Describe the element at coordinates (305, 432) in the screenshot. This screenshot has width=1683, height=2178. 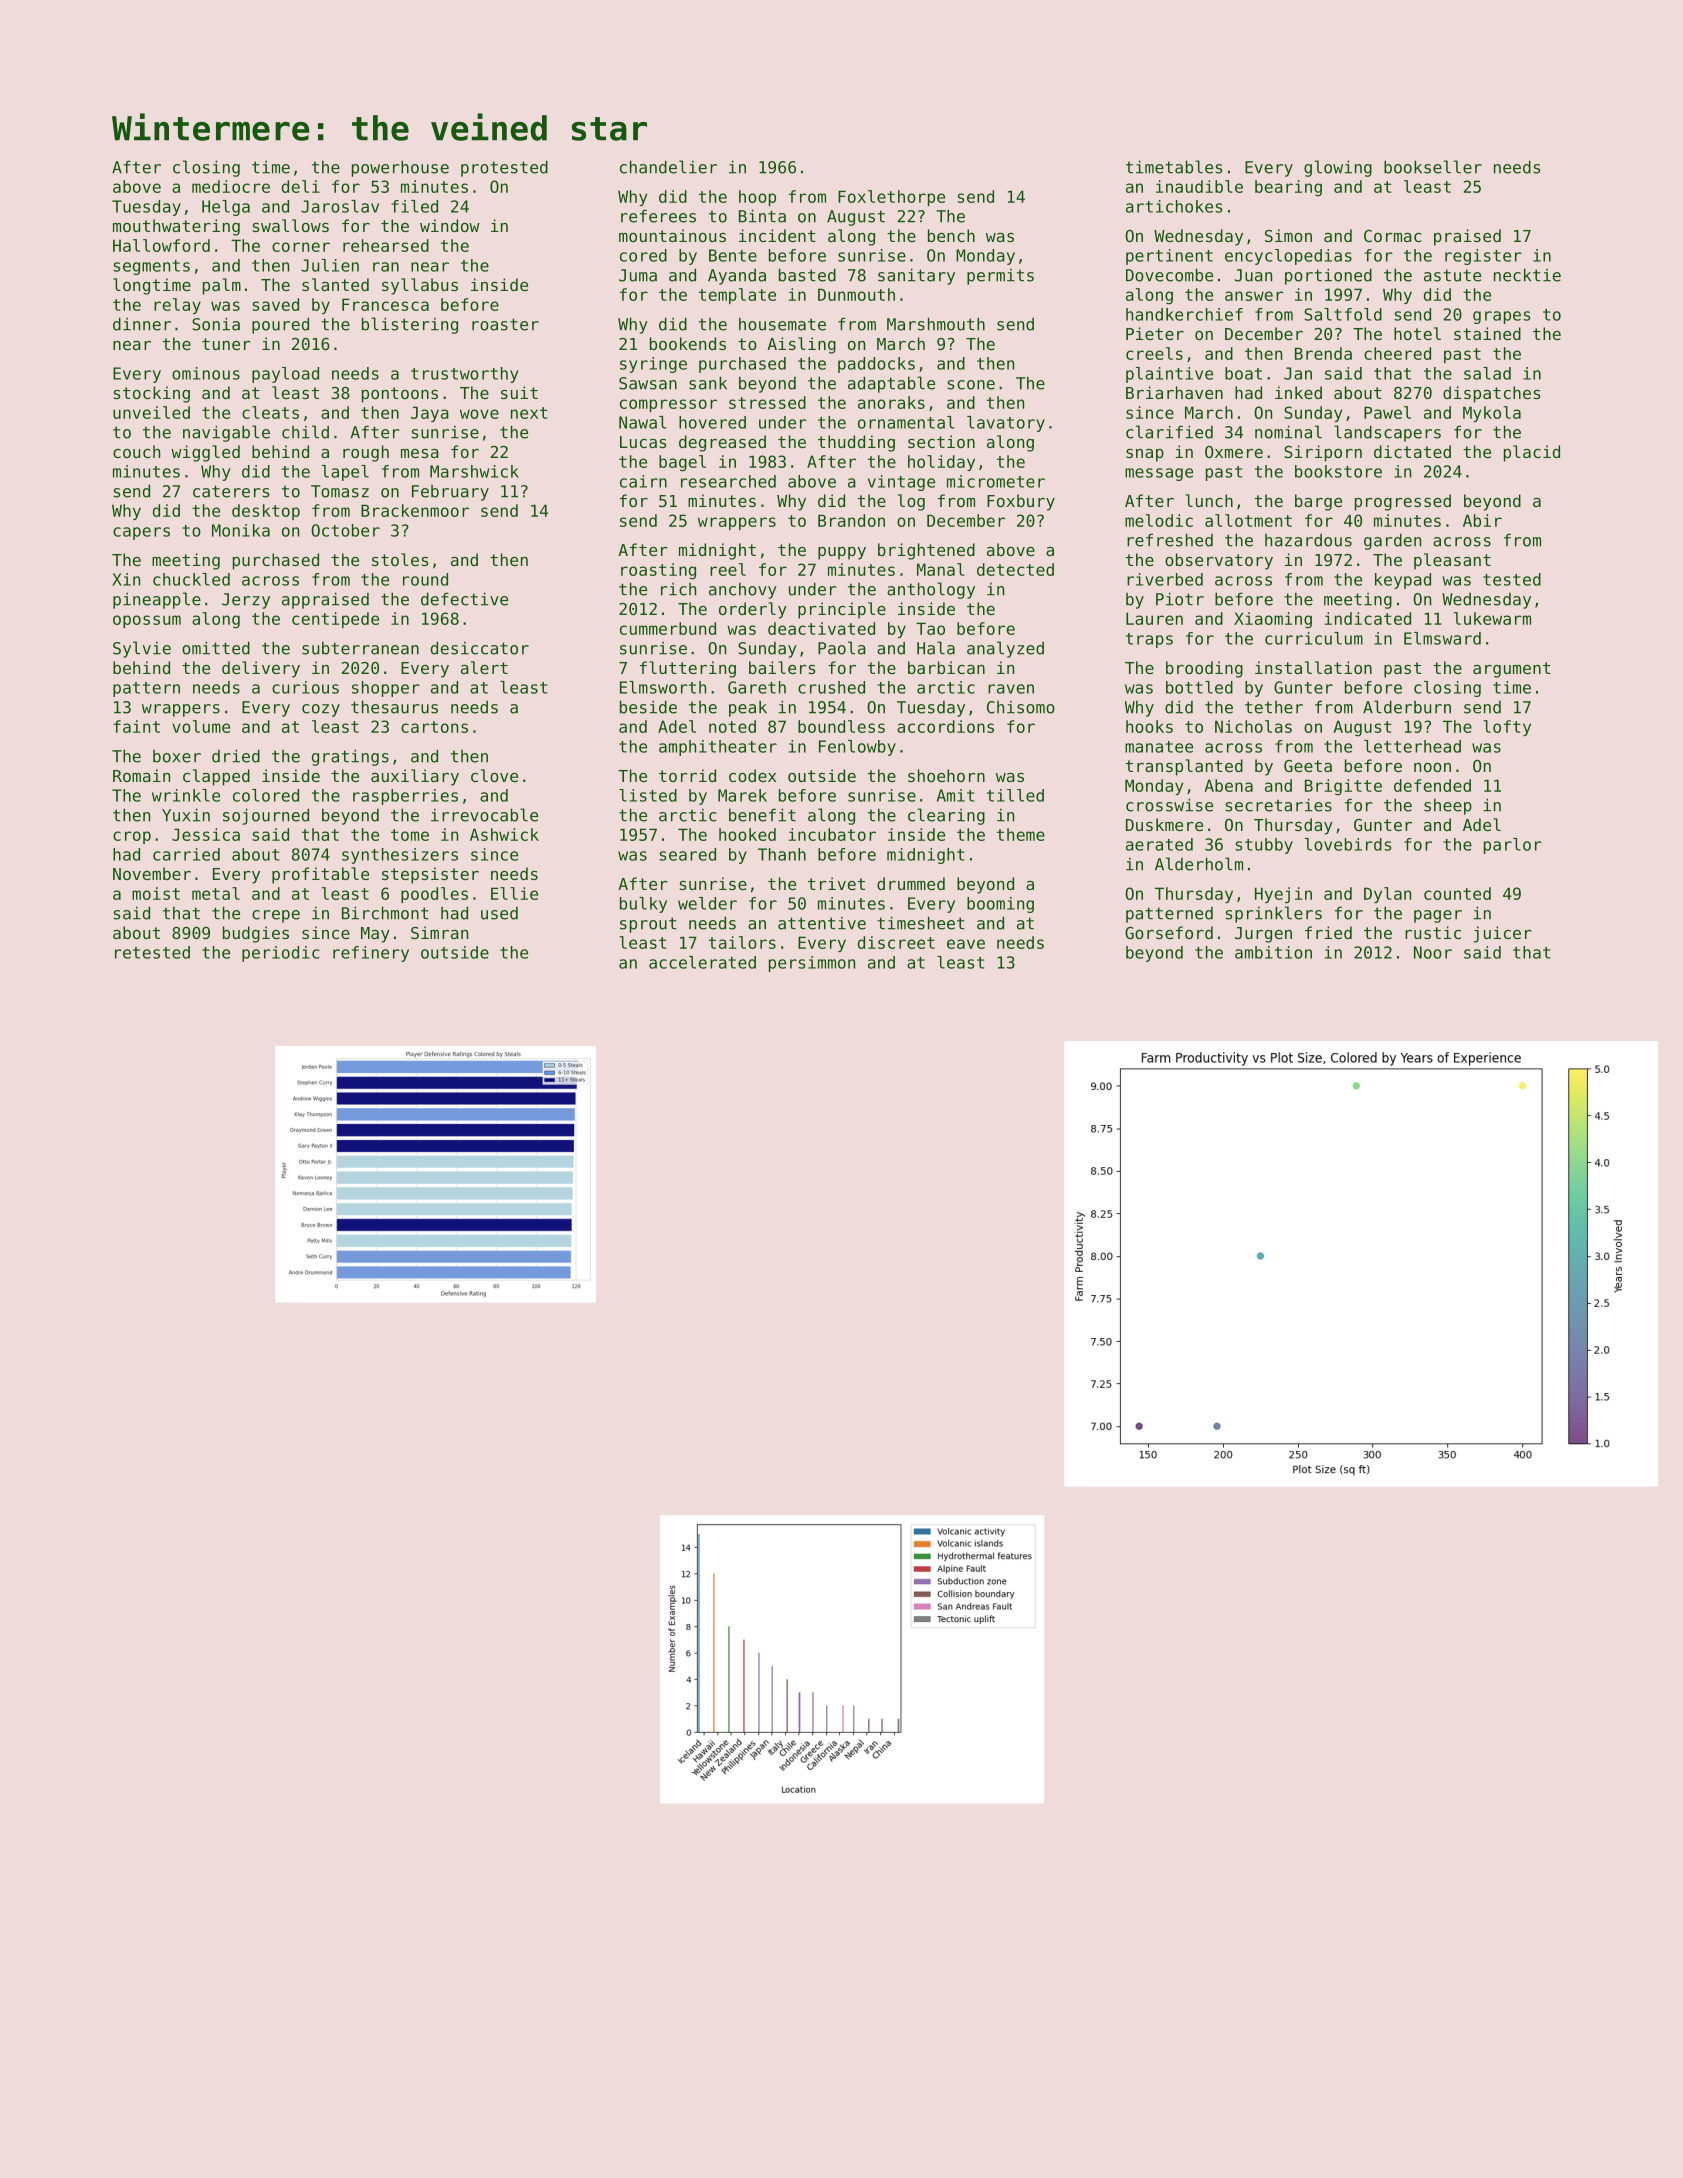
I see `child` at that location.
